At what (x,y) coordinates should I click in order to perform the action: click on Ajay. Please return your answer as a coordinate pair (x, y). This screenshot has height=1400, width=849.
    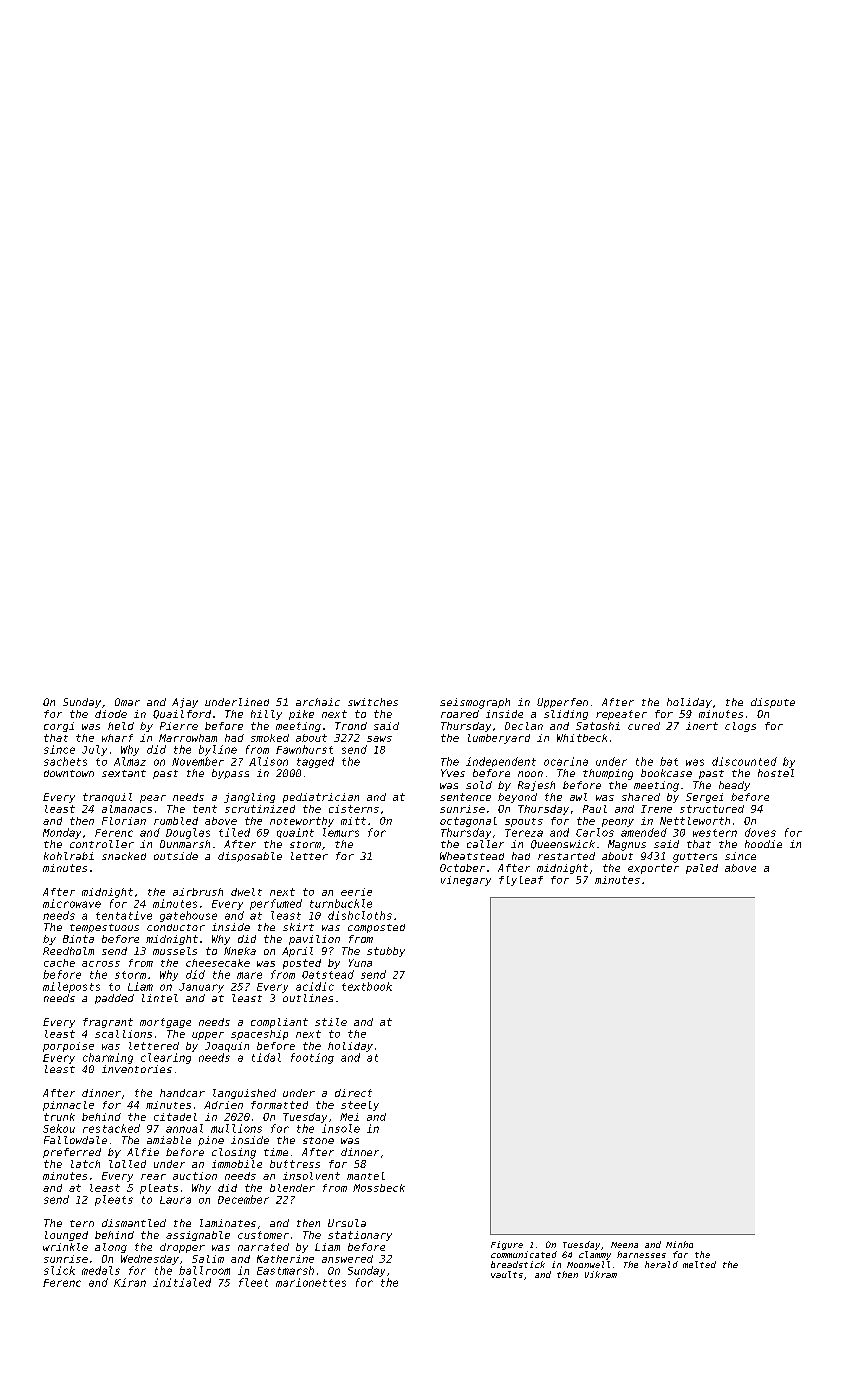
    Looking at the image, I should click on (185, 703).
